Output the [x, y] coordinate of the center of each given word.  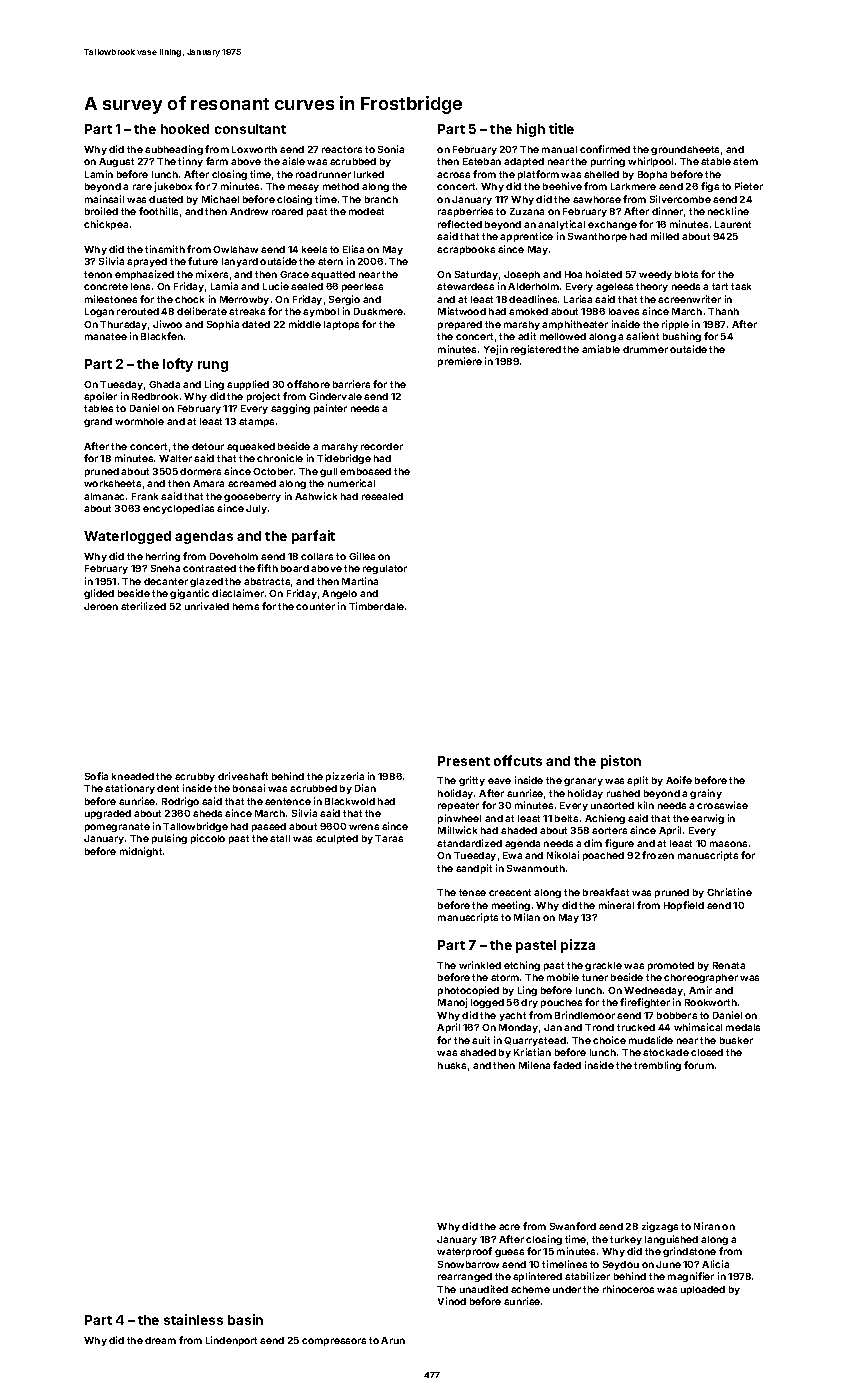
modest [366, 211]
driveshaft [243, 776]
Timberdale [376, 606]
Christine [729, 892]
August [116, 162]
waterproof [464, 1252]
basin [245, 1319]
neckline [728, 211]
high [531, 130]
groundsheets [685, 150]
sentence [288, 801]
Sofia [96, 776]
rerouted [138, 311]
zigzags [660, 1227]
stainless [193, 1319]
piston [621, 762]
